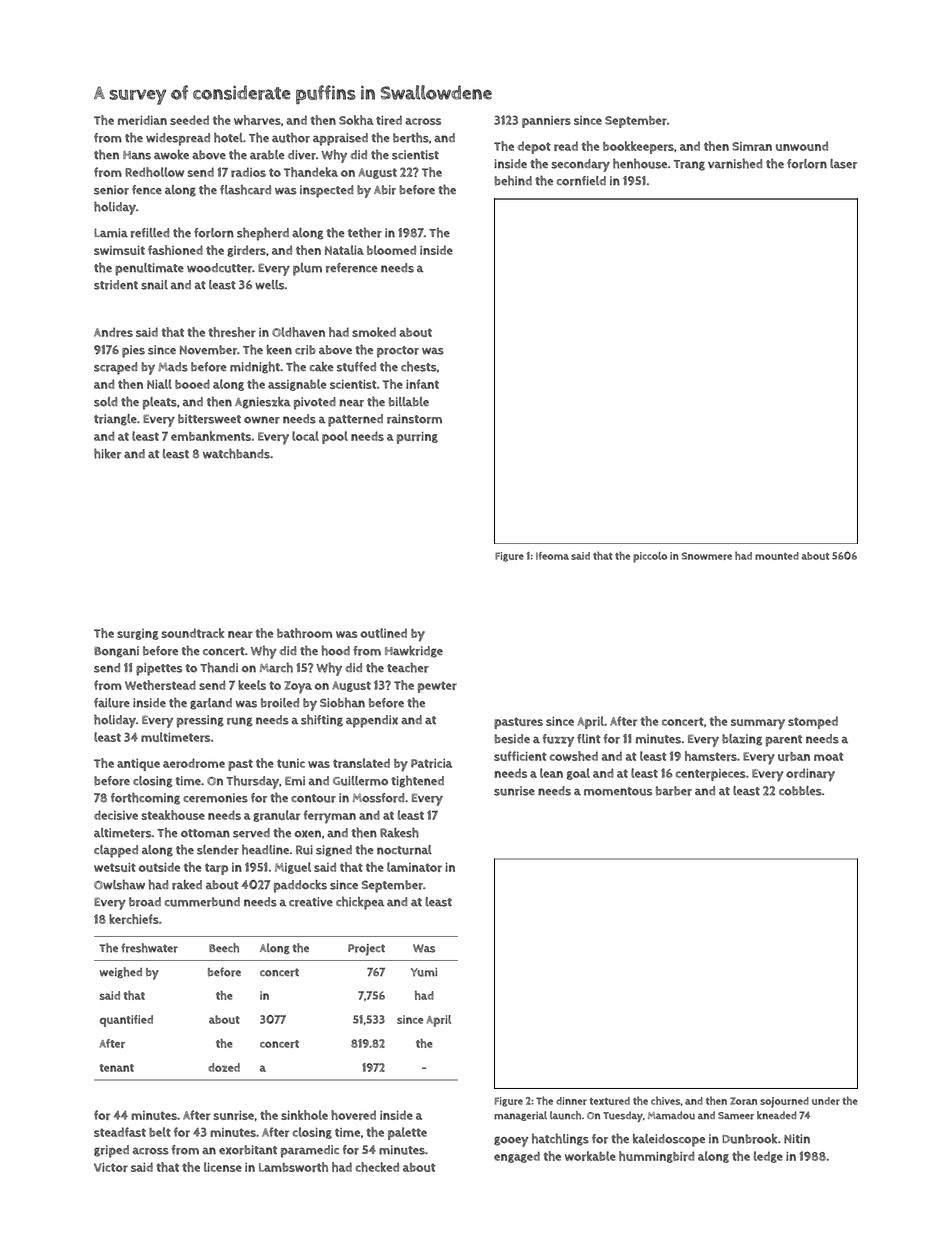 The image size is (952, 1233). I want to click on license, so click(223, 1167).
